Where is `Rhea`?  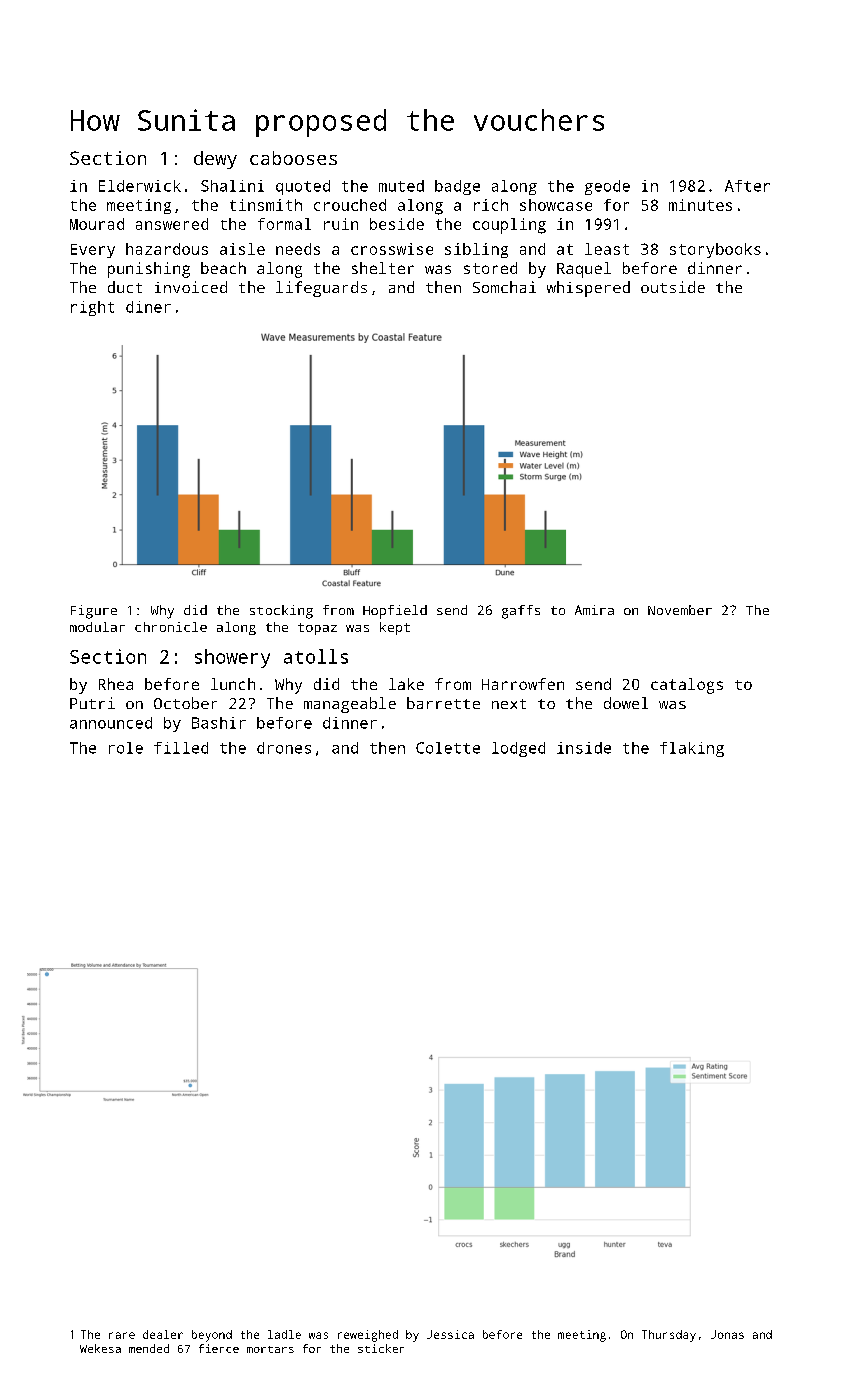 Rhea is located at coordinates (116, 684).
